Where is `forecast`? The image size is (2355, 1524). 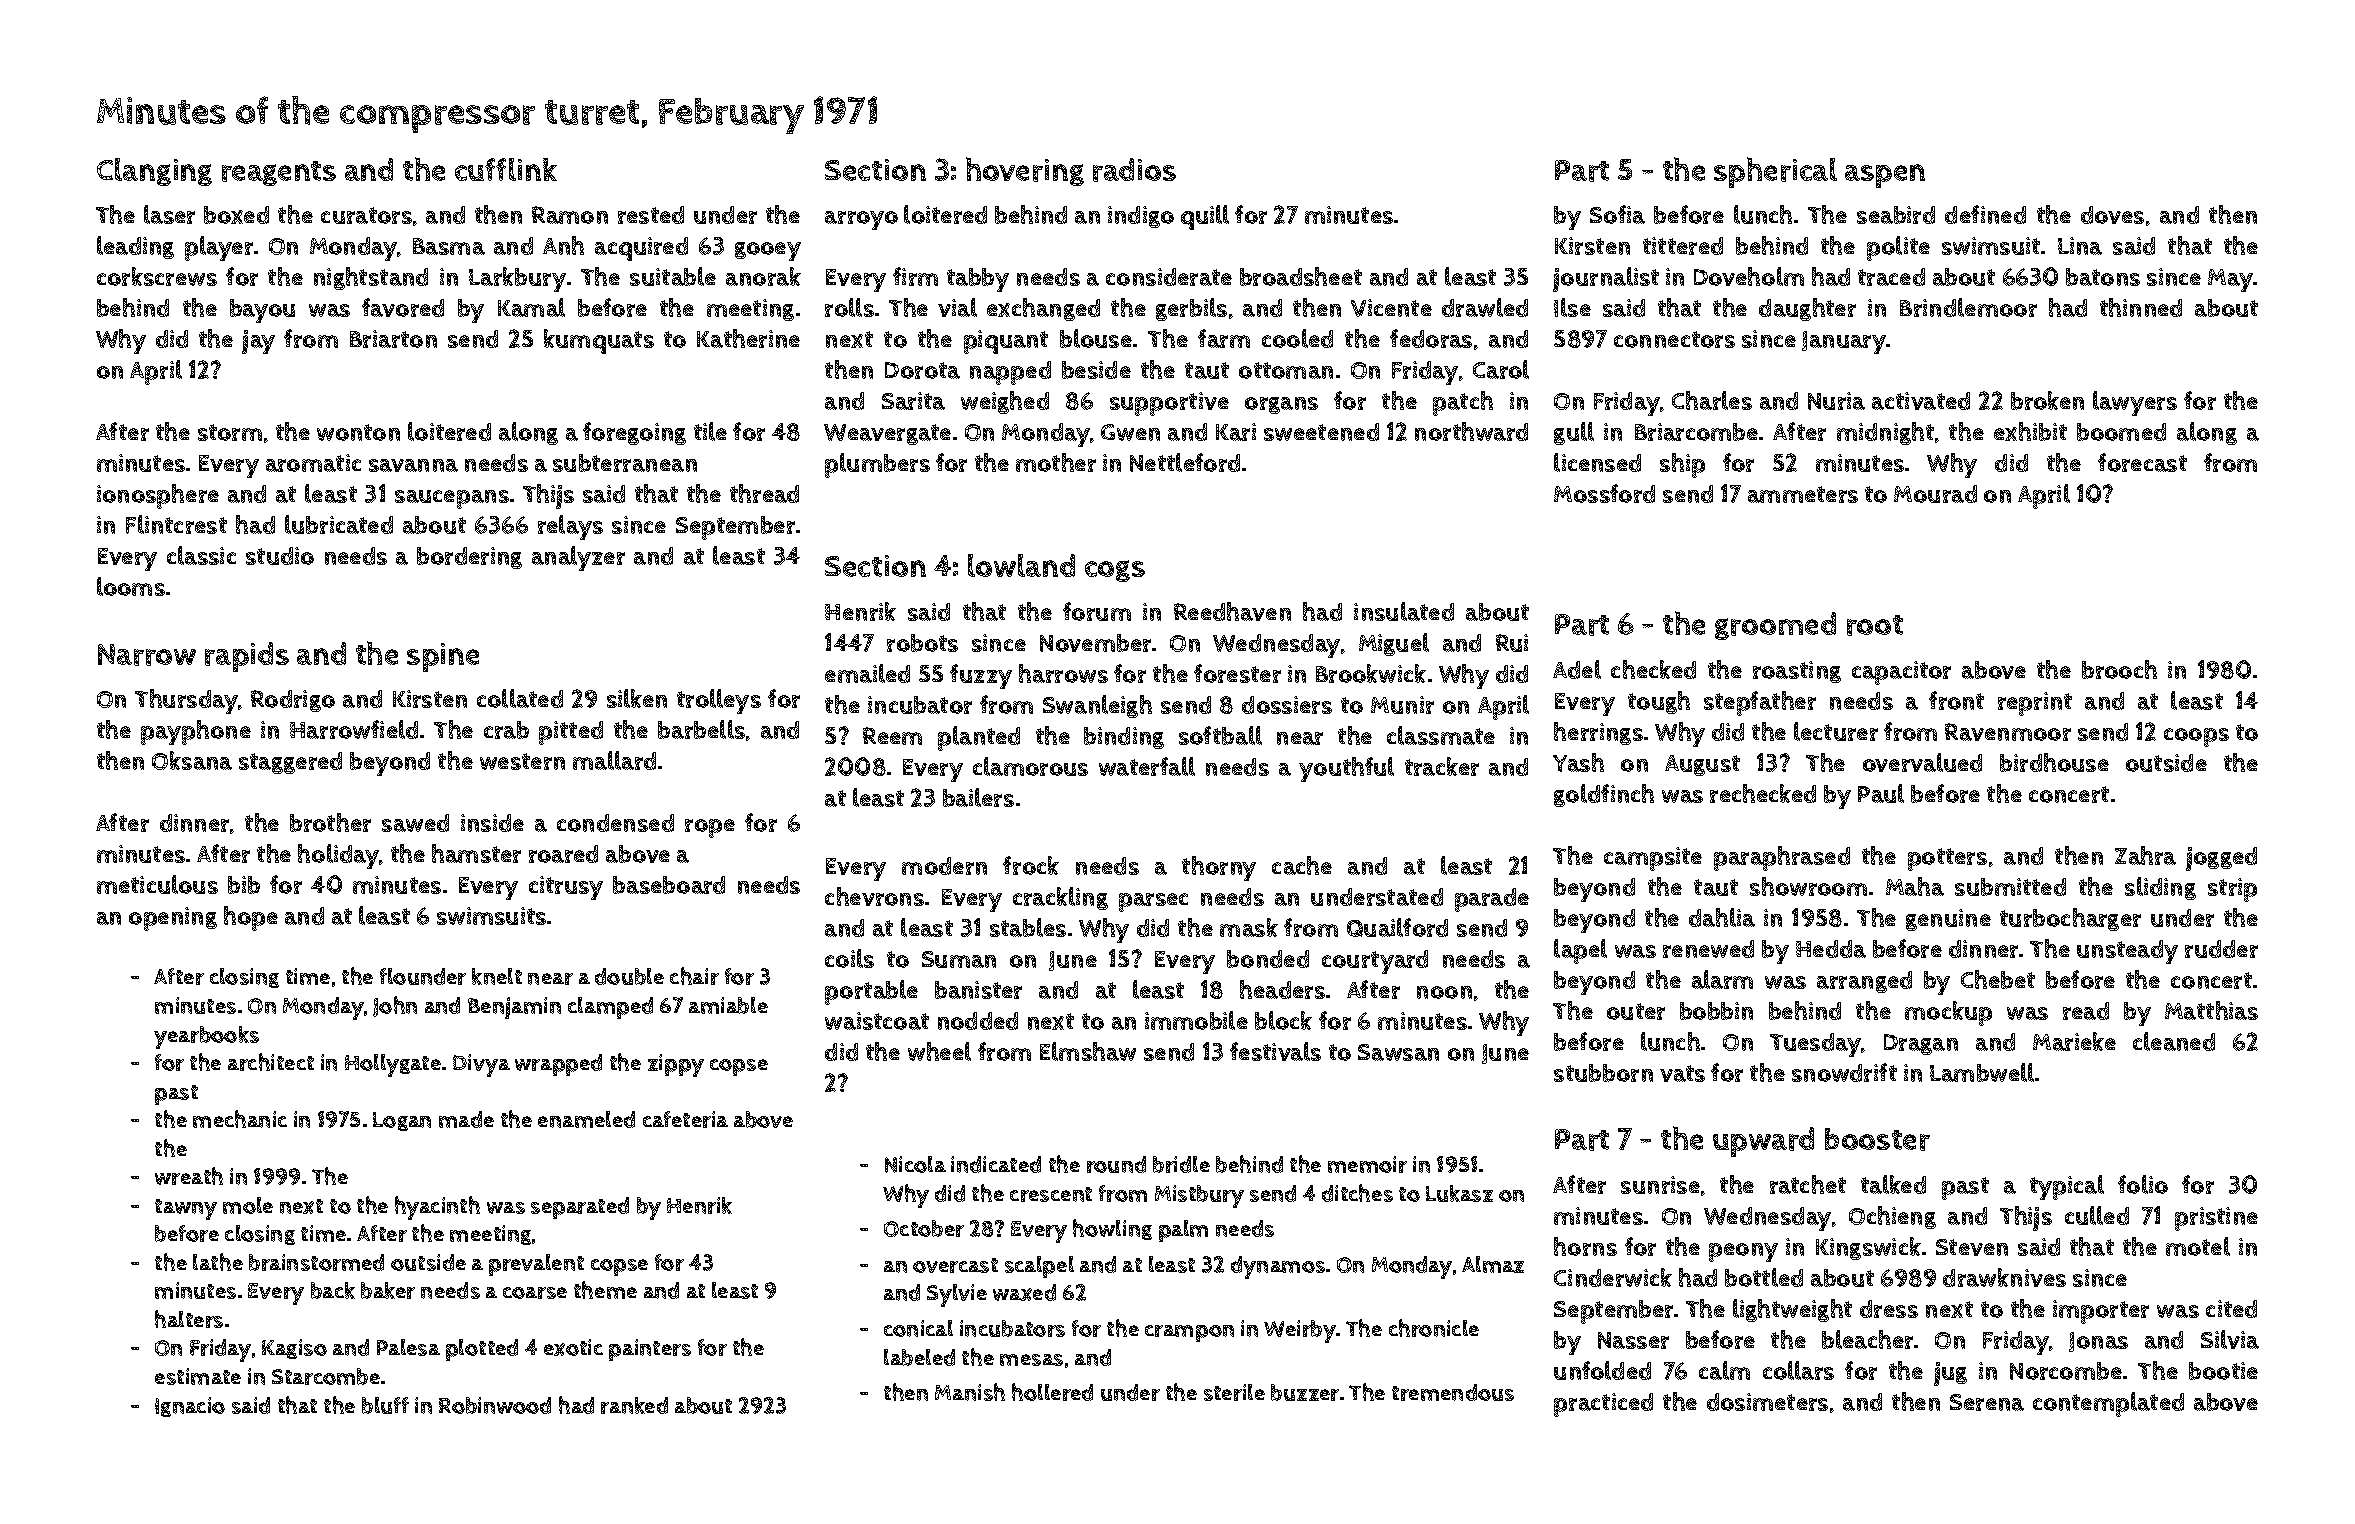
forecast is located at coordinates (2142, 462).
